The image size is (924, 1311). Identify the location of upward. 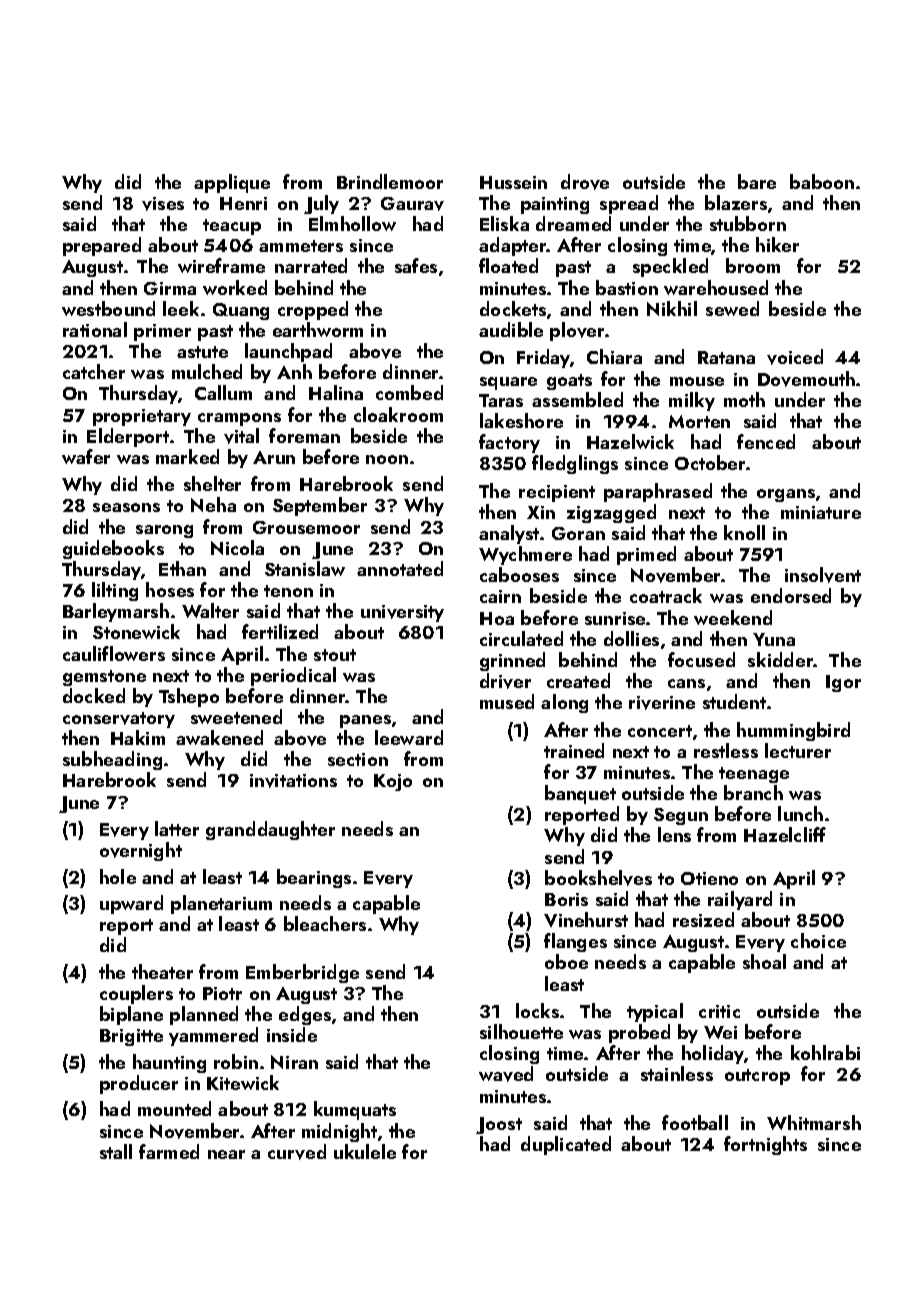
(131, 904).
